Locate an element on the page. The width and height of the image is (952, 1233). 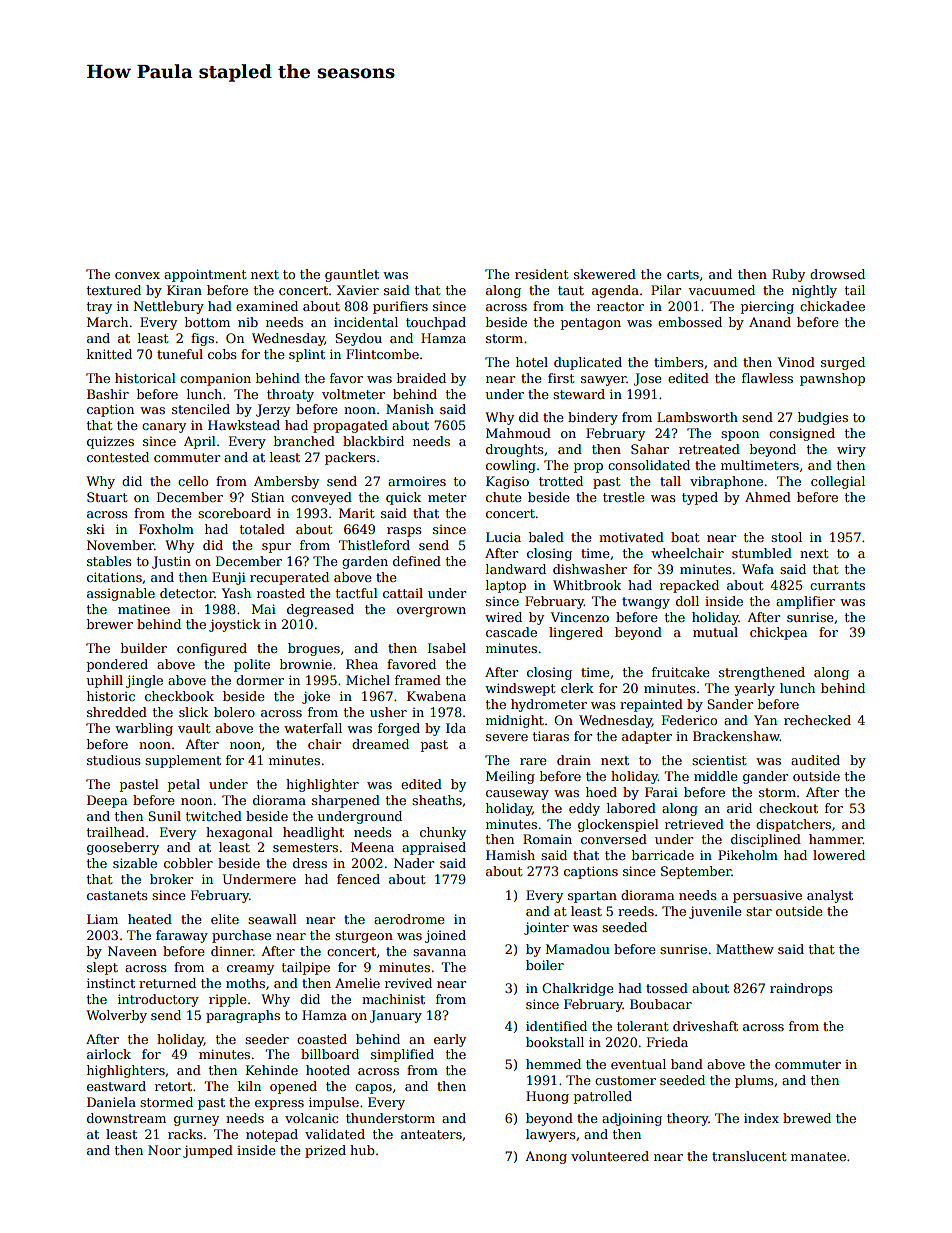
analyst is located at coordinates (830, 896).
